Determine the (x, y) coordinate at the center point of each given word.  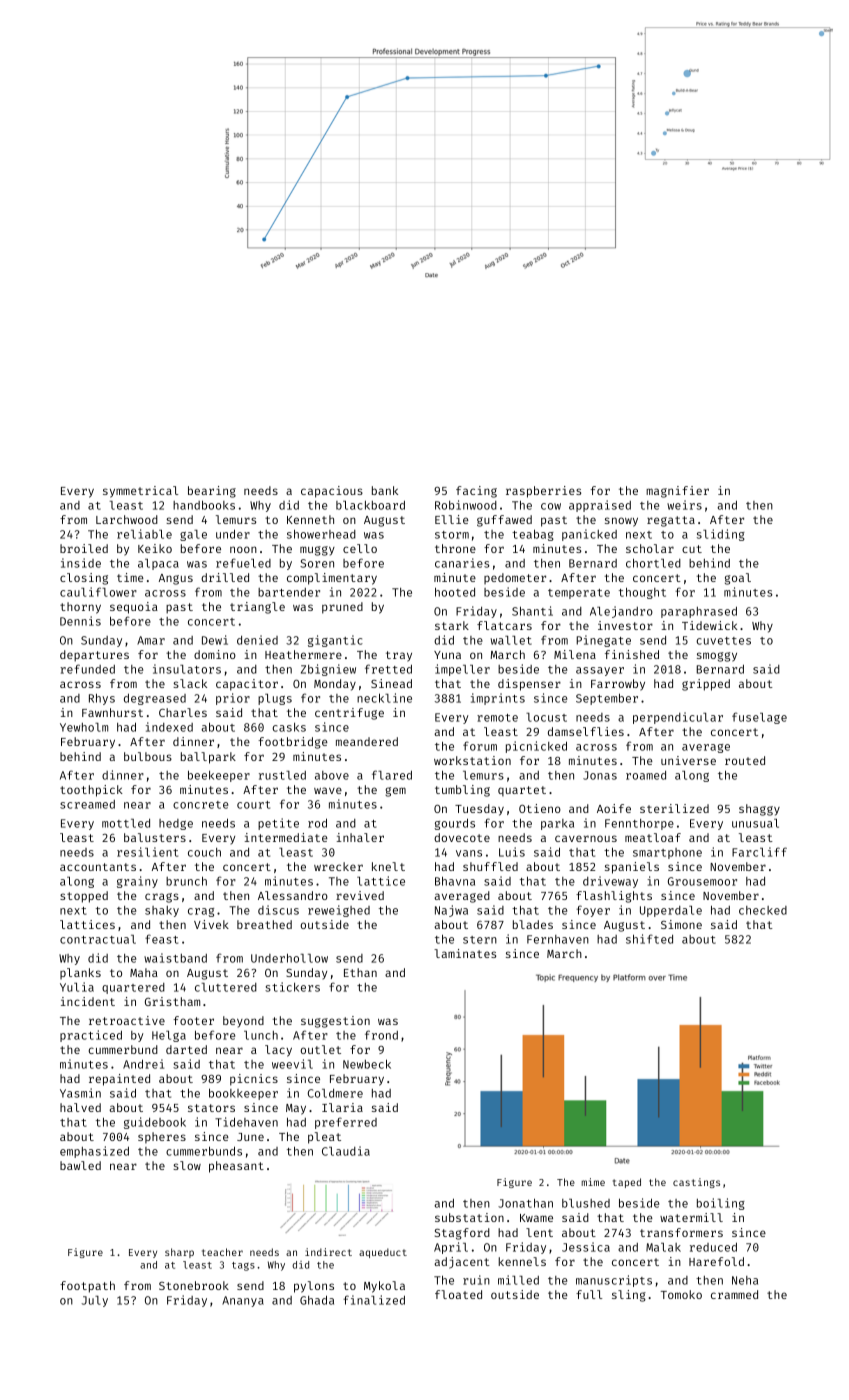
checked (763, 910)
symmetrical (140, 492)
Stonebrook (194, 1285)
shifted (649, 939)
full (589, 1294)
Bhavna (455, 881)
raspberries (543, 492)
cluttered (226, 987)
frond (381, 1035)
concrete (200, 805)
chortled (653, 563)
